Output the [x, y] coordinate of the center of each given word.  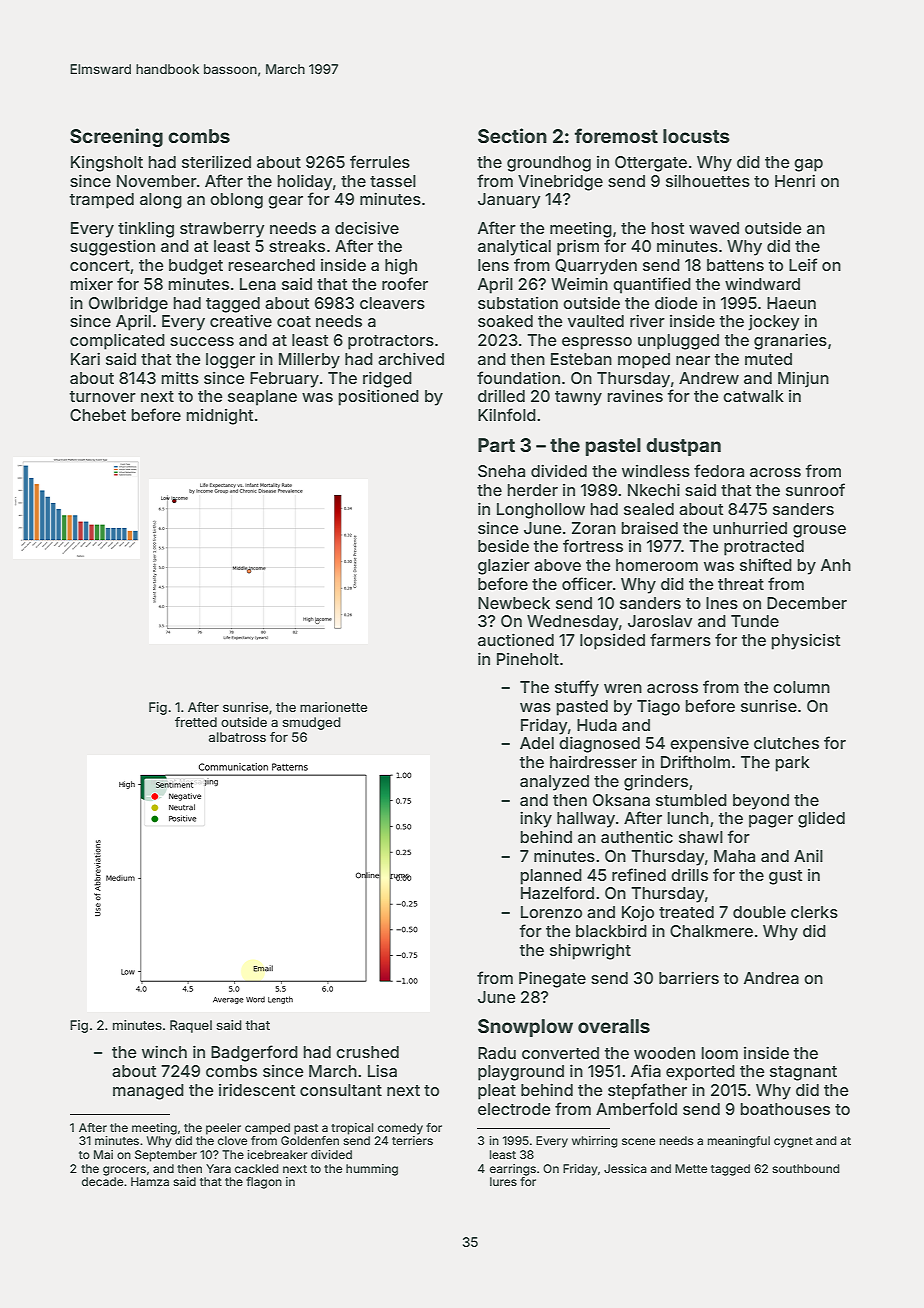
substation [518, 303]
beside [503, 545]
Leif [803, 264]
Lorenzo [551, 912]
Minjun [803, 379]
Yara [218, 1168]
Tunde [755, 621]
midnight [219, 417]
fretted [196, 722]
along [161, 201]
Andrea [771, 978]
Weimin [579, 283]
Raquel [191, 1026]
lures [503, 1181]
